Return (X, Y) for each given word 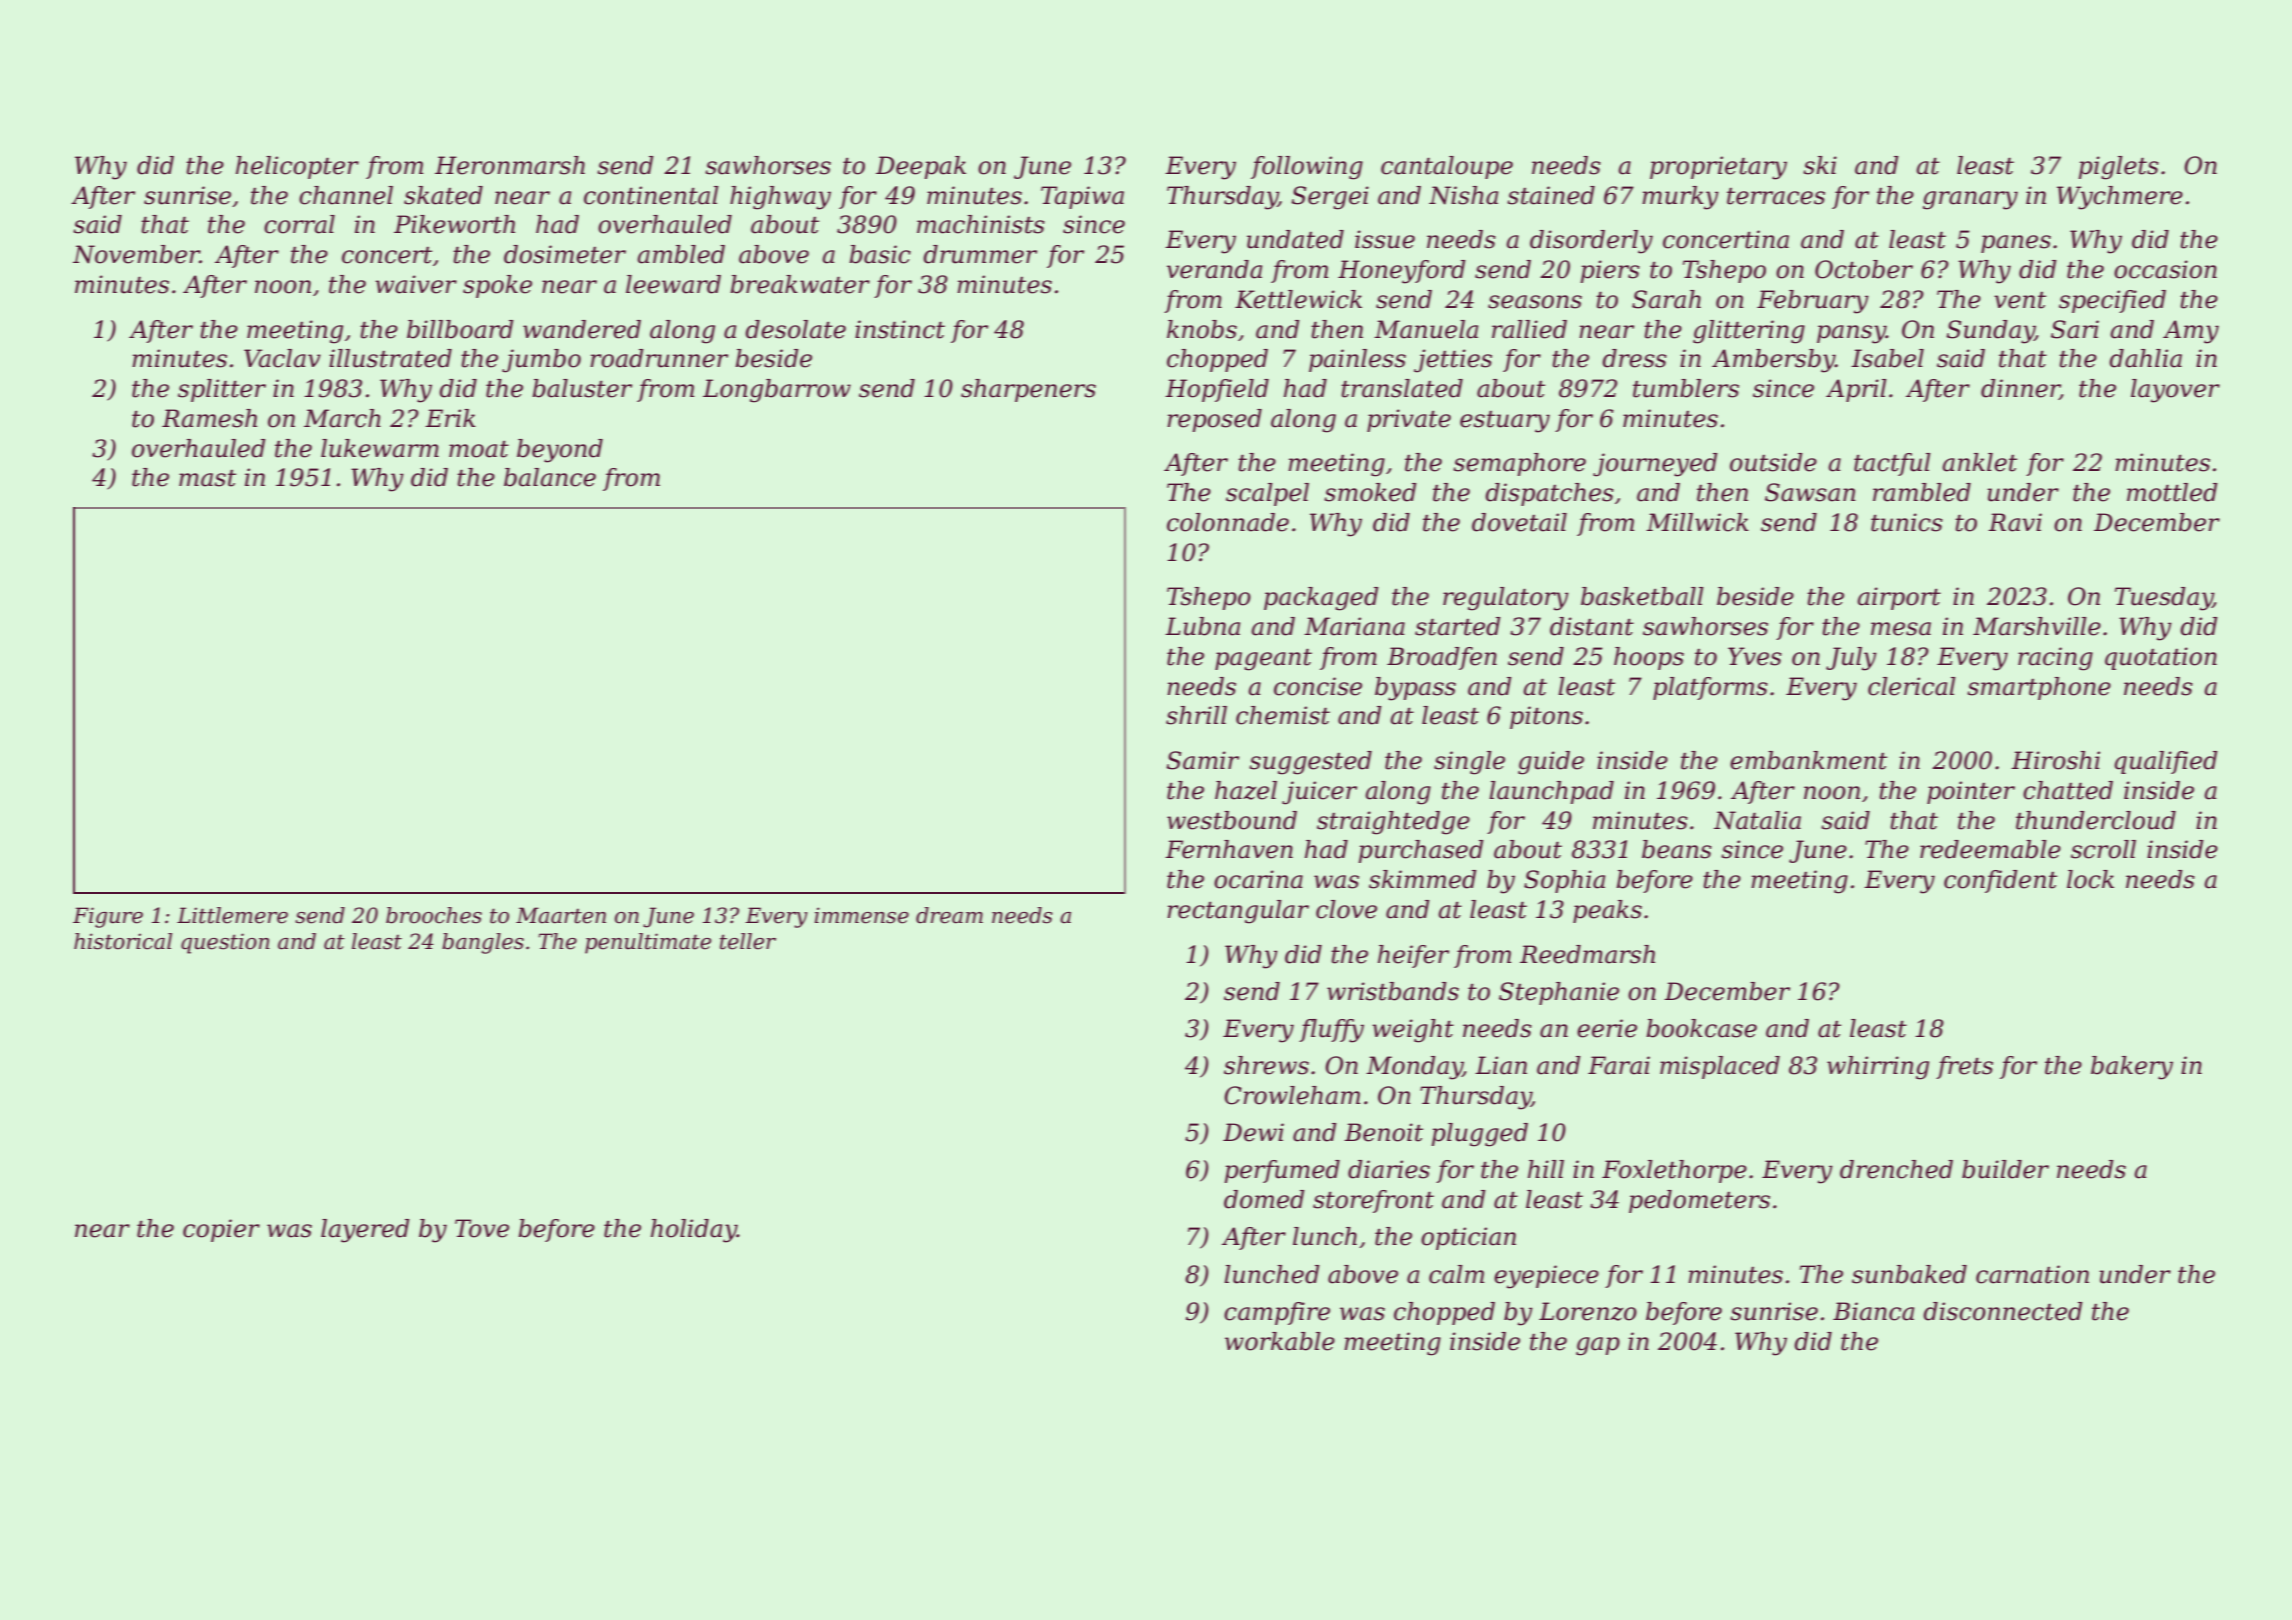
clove (1346, 909)
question (225, 943)
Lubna (1202, 626)
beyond (560, 451)
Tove (482, 1228)
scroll (2103, 849)
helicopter (297, 167)
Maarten (561, 915)
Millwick (1697, 522)
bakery (2132, 1068)
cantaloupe (1447, 167)
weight (1413, 1031)
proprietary (1718, 168)
